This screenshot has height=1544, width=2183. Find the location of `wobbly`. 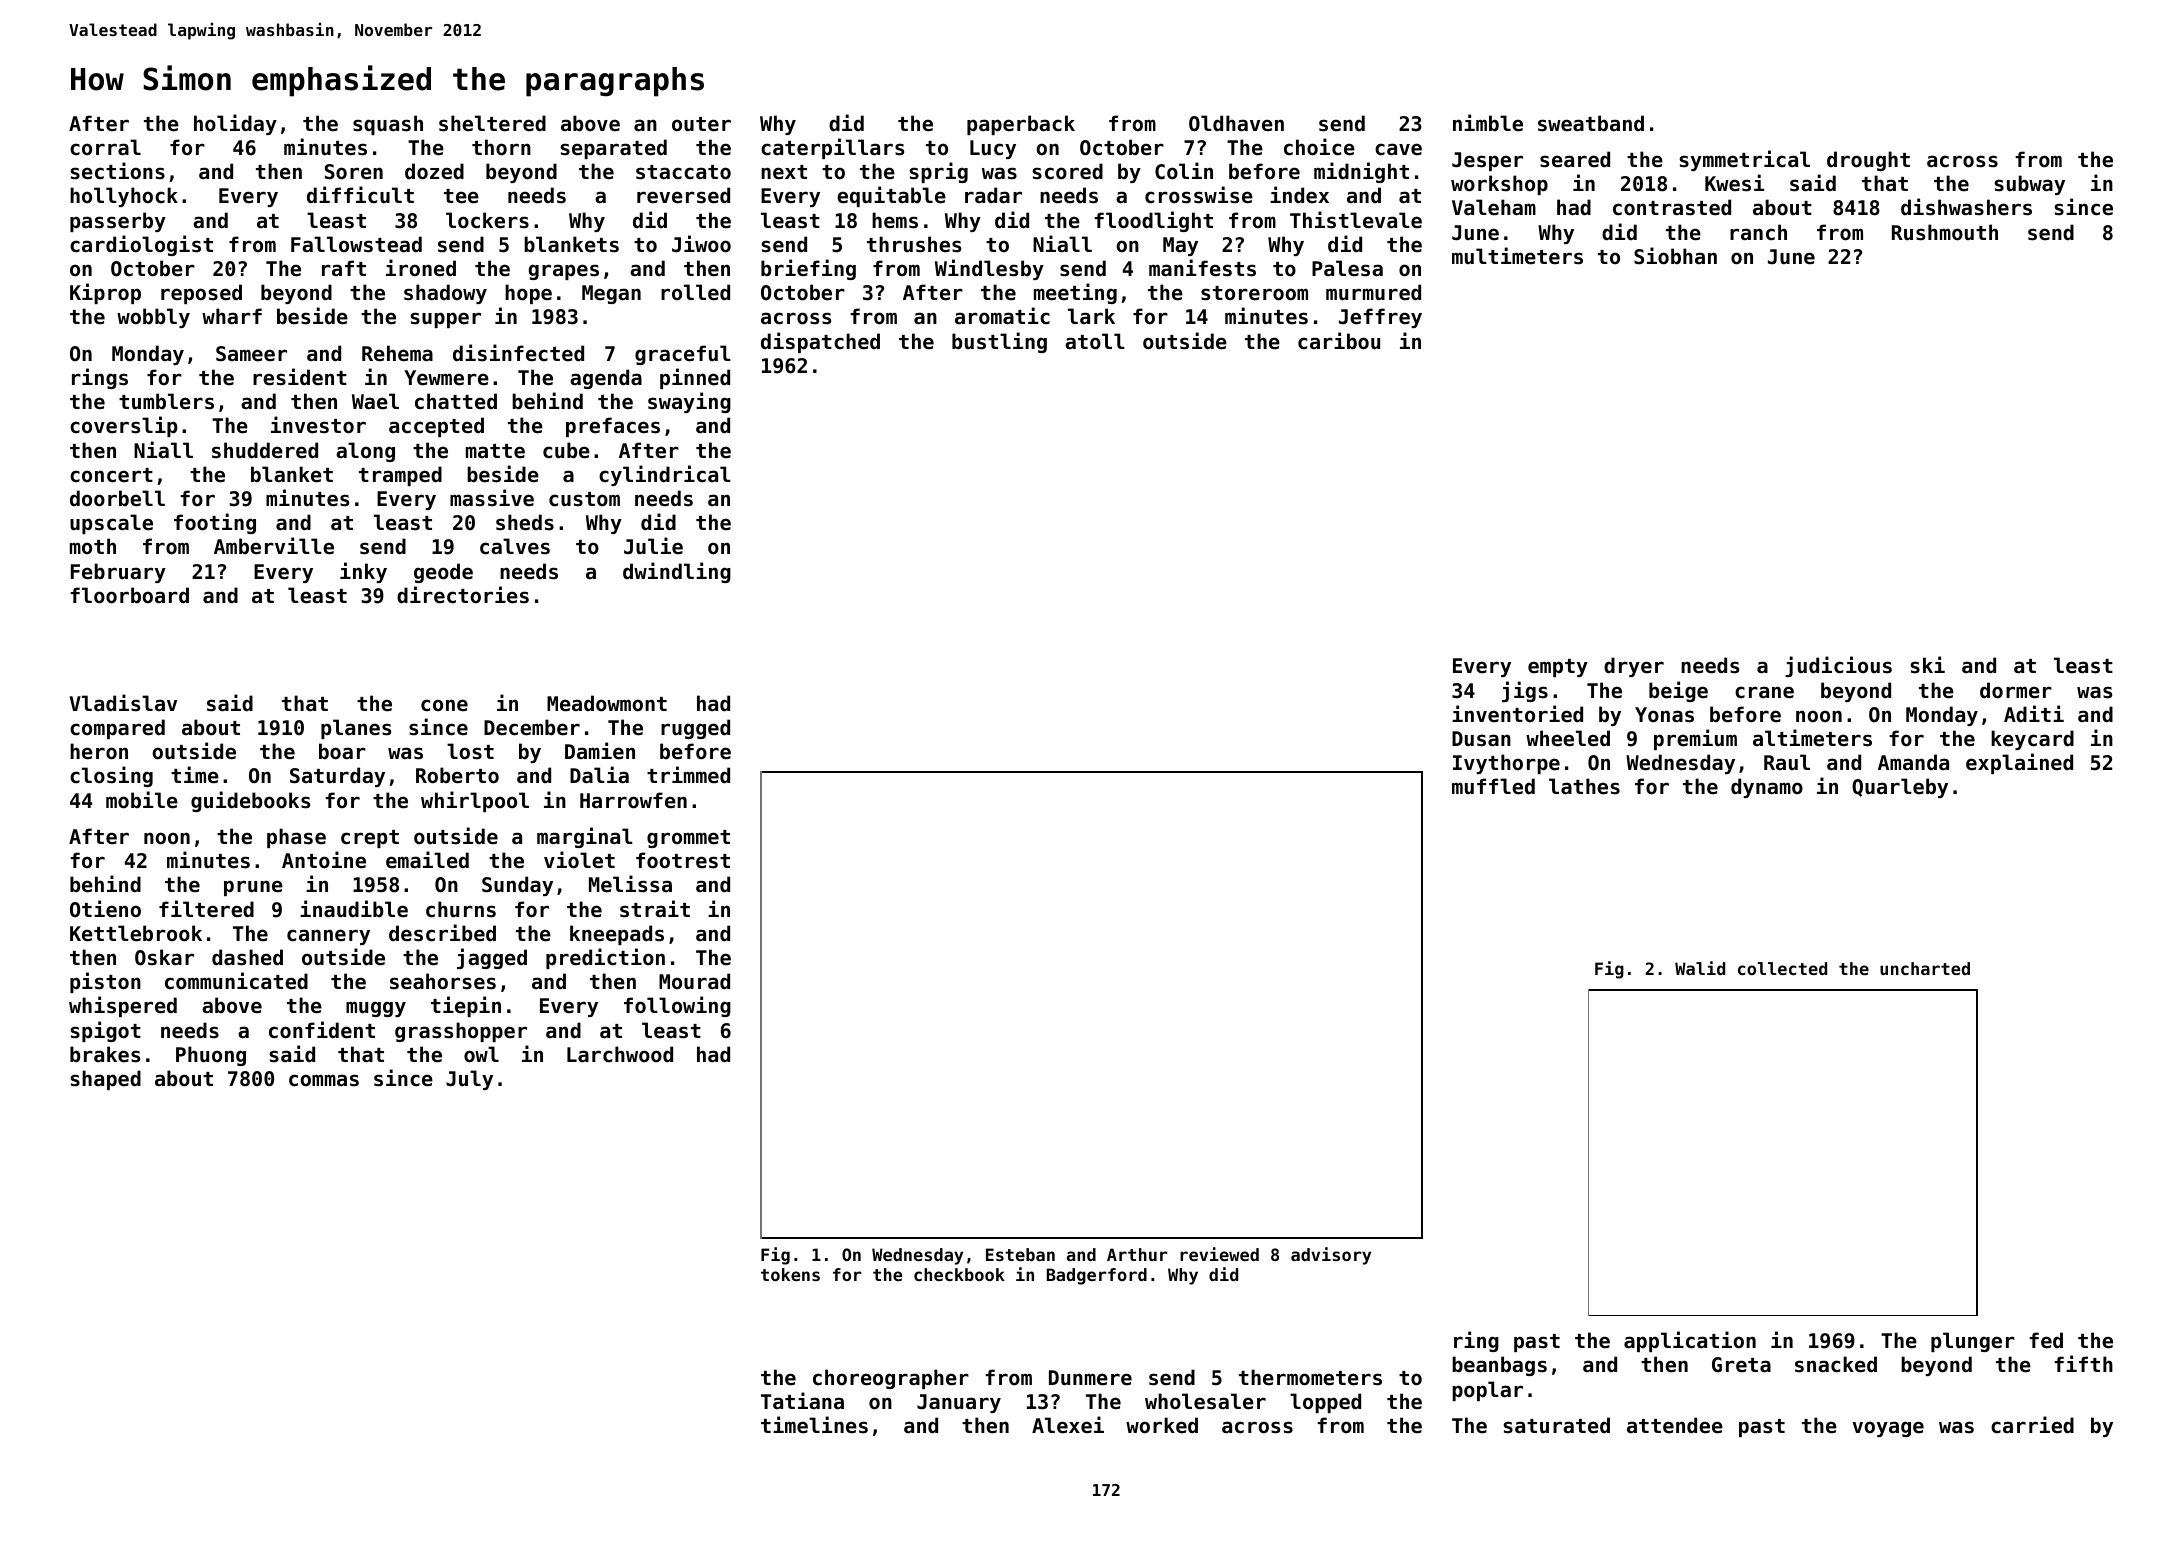

wobbly is located at coordinates (153, 318).
